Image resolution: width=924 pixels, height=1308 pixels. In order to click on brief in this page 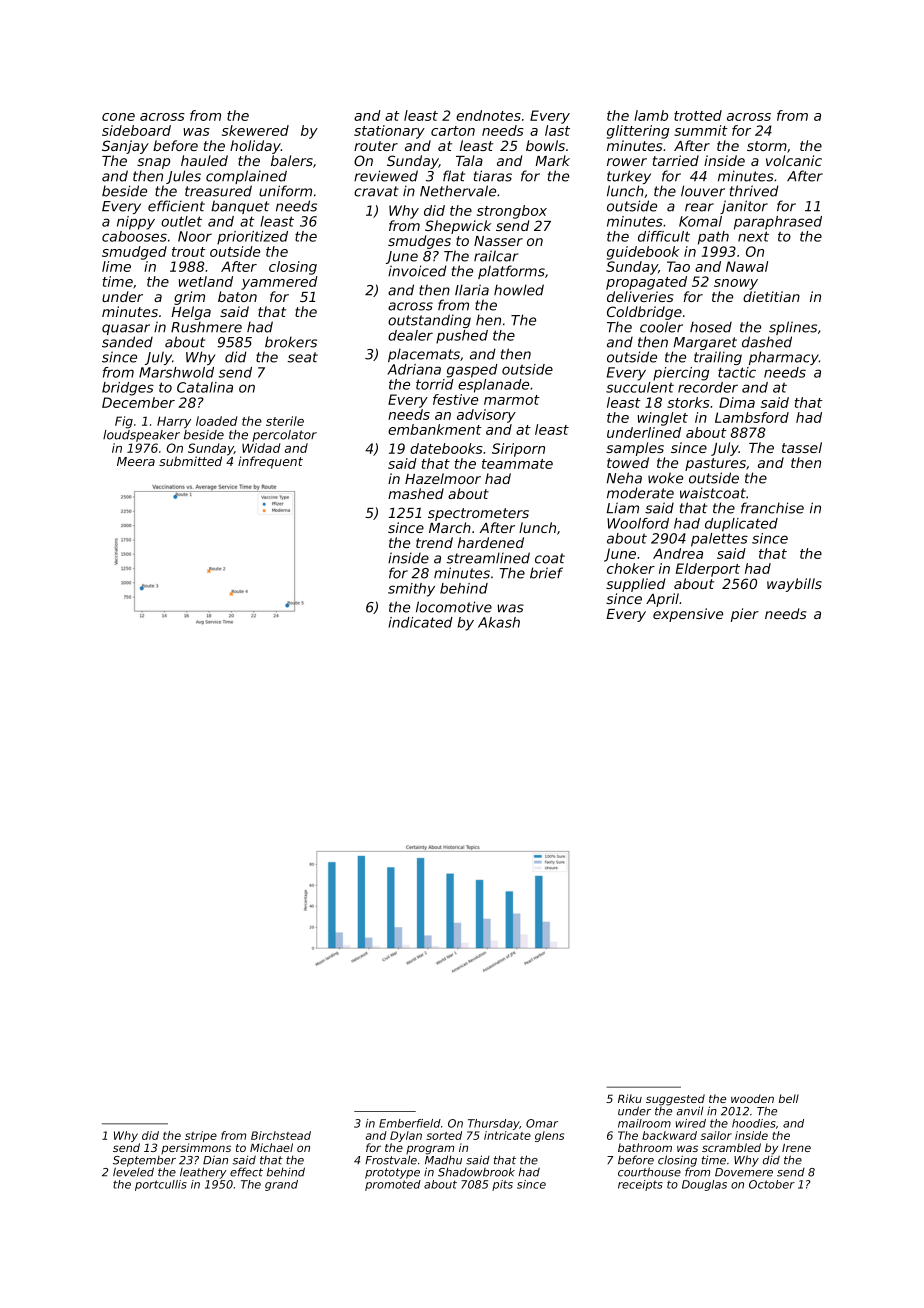, I will do `click(546, 573)`.
